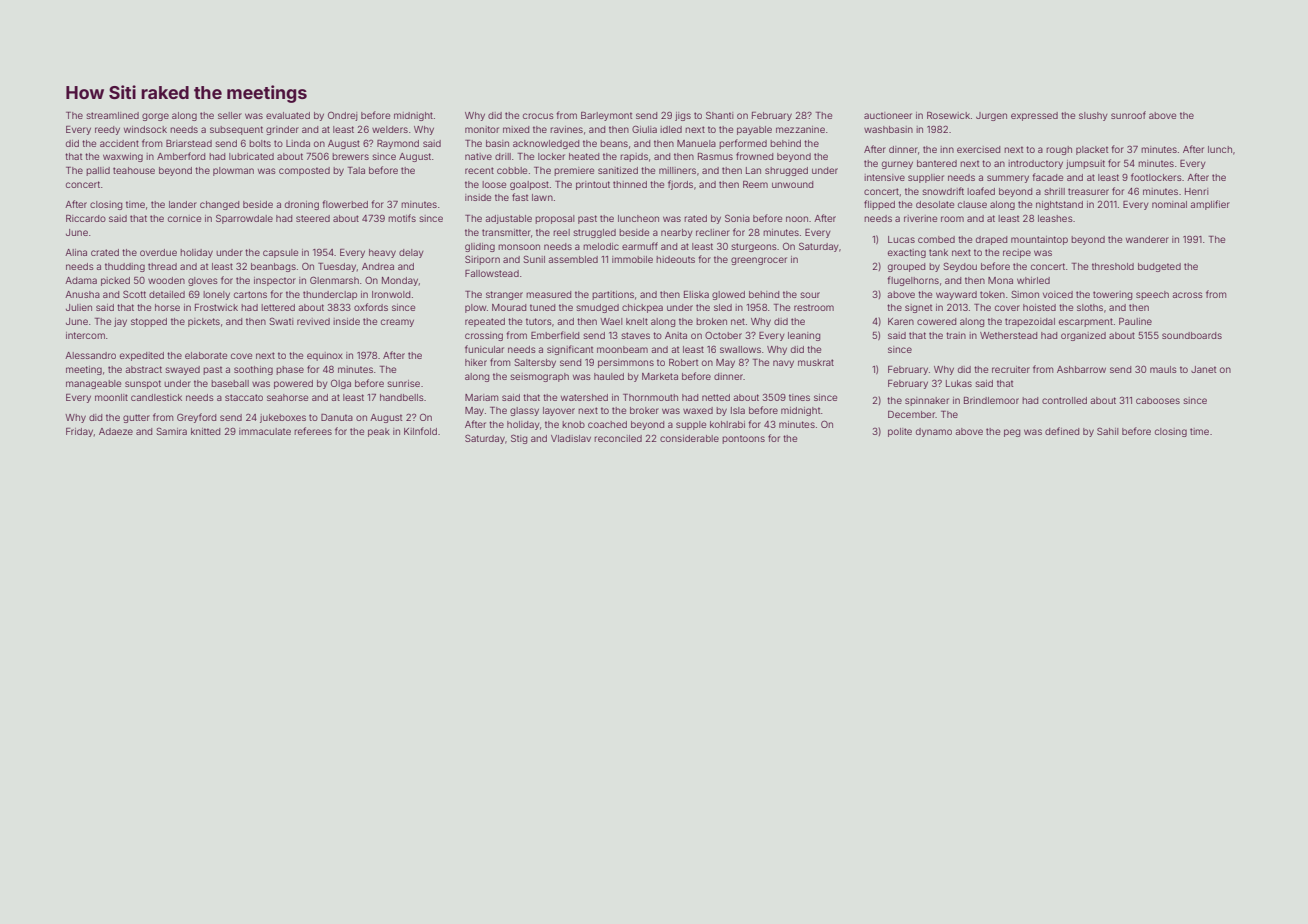 The height and width of the image is (924, 1308). What do you see at coordinates (98, 171) in the image?
I see `pallid` at bounding box center [98, 171].
